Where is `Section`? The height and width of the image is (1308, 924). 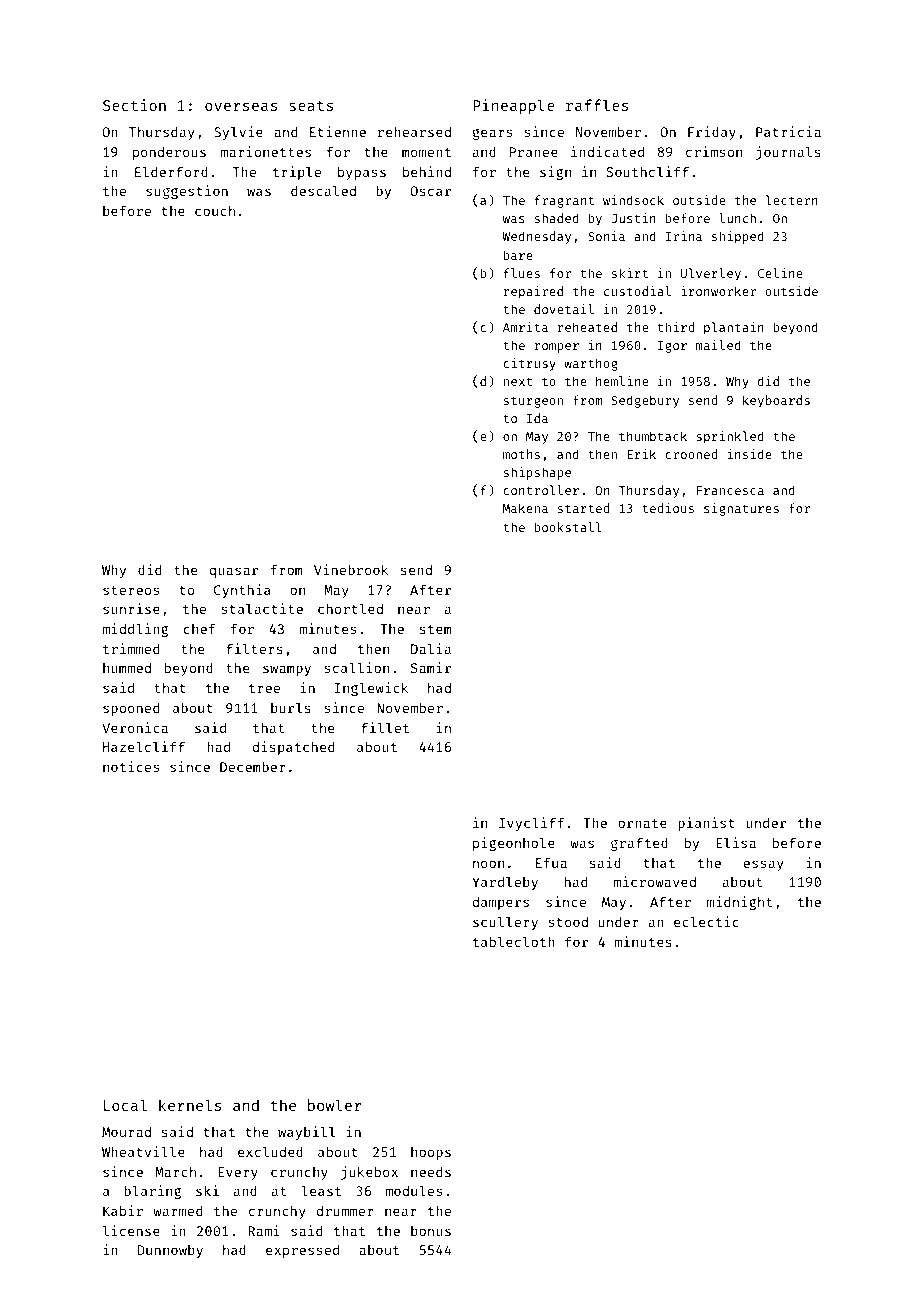 Section is located at coordinates (134, 105).
